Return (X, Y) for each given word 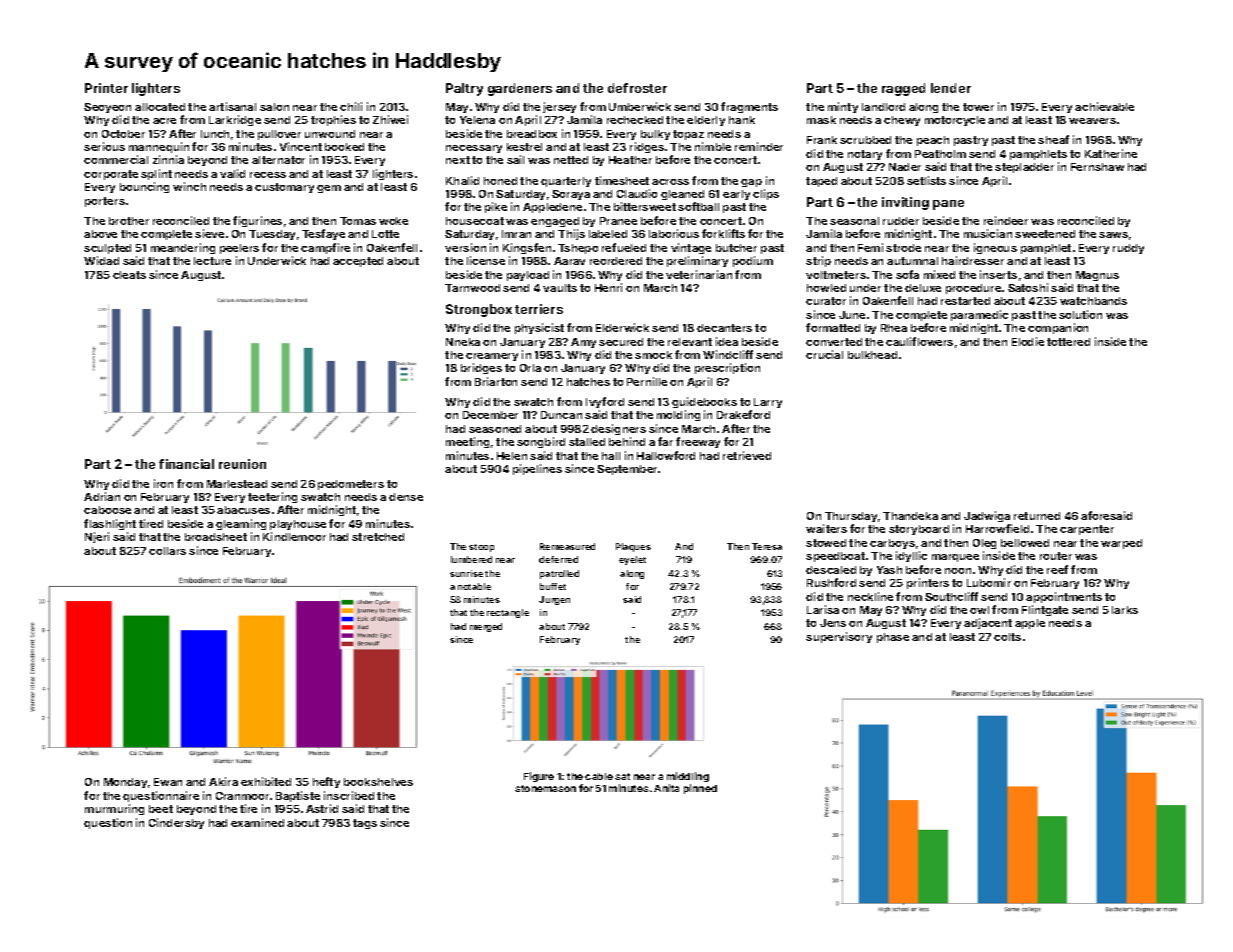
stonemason (545, 788)
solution (1080, 314)
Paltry (464, 89)
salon (274, 107)
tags (365, 824)
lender (951, 88)
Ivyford (605, 402)
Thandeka (910, 516)
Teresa (767, 546)
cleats (129, 275)
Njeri (97, 537)
